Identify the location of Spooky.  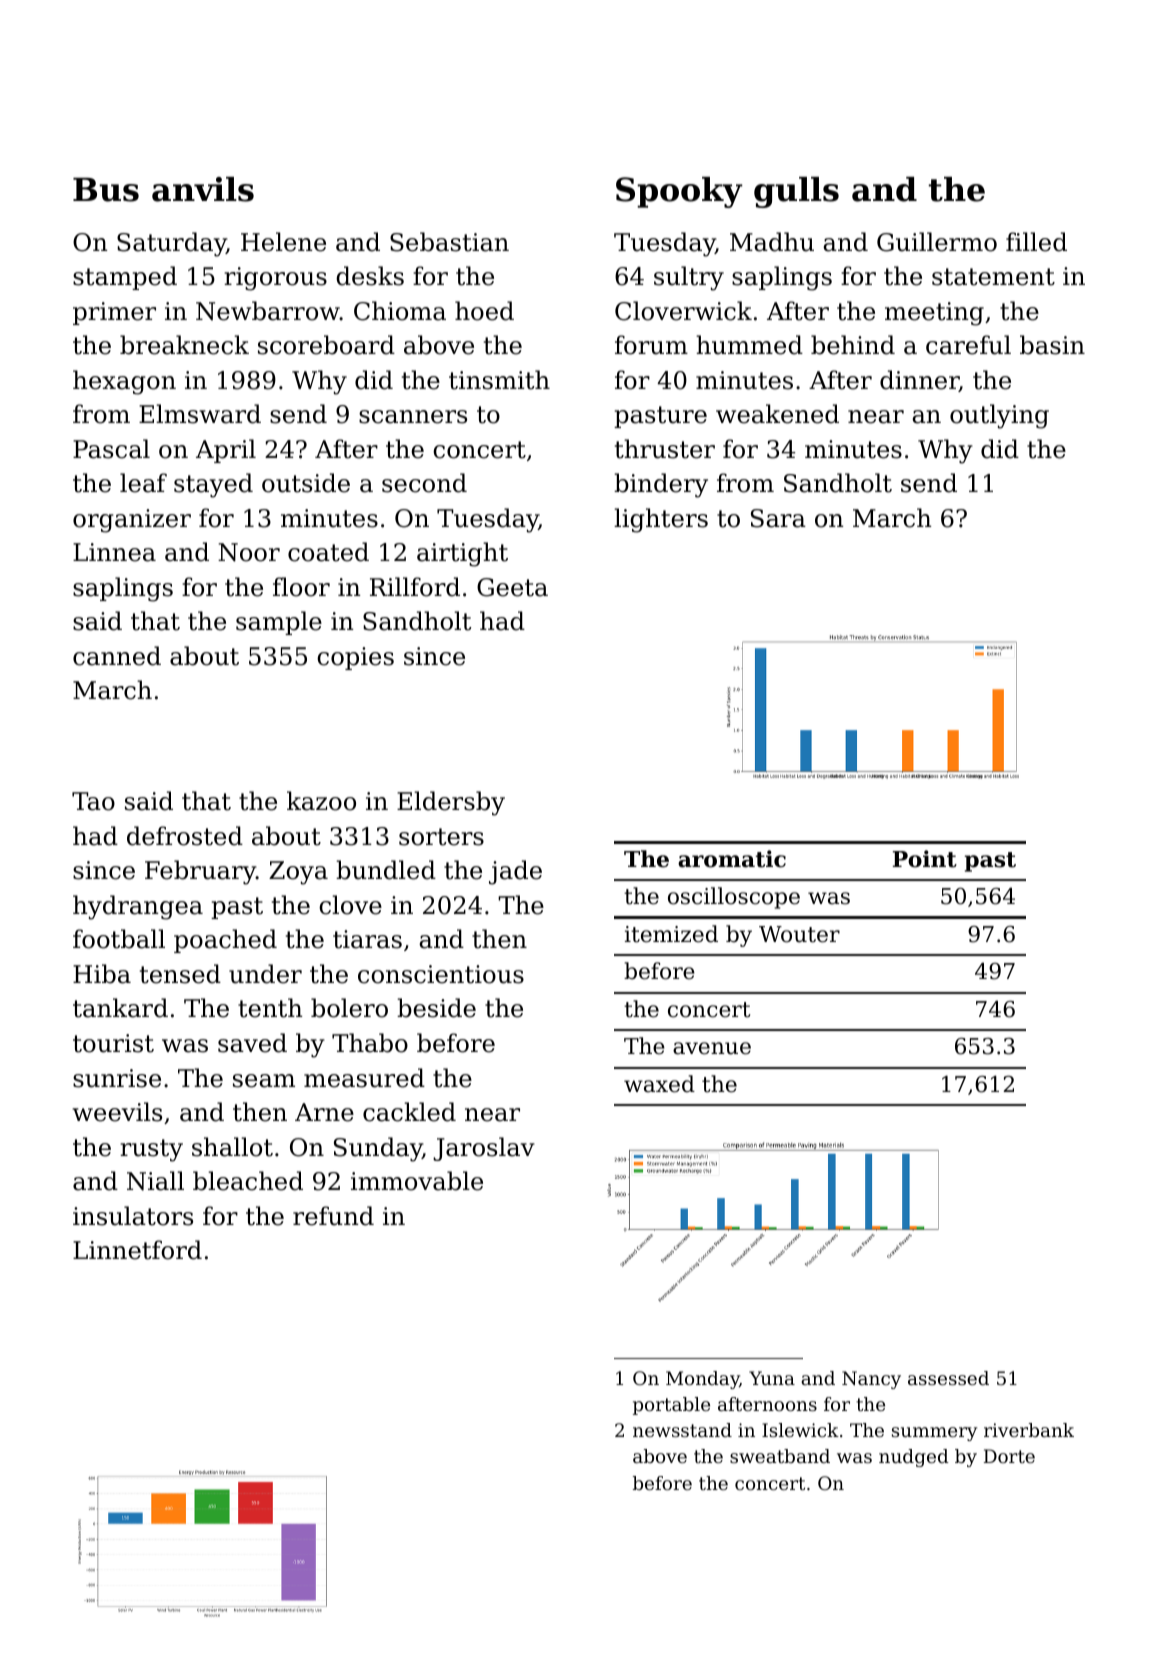
(679, 192).
